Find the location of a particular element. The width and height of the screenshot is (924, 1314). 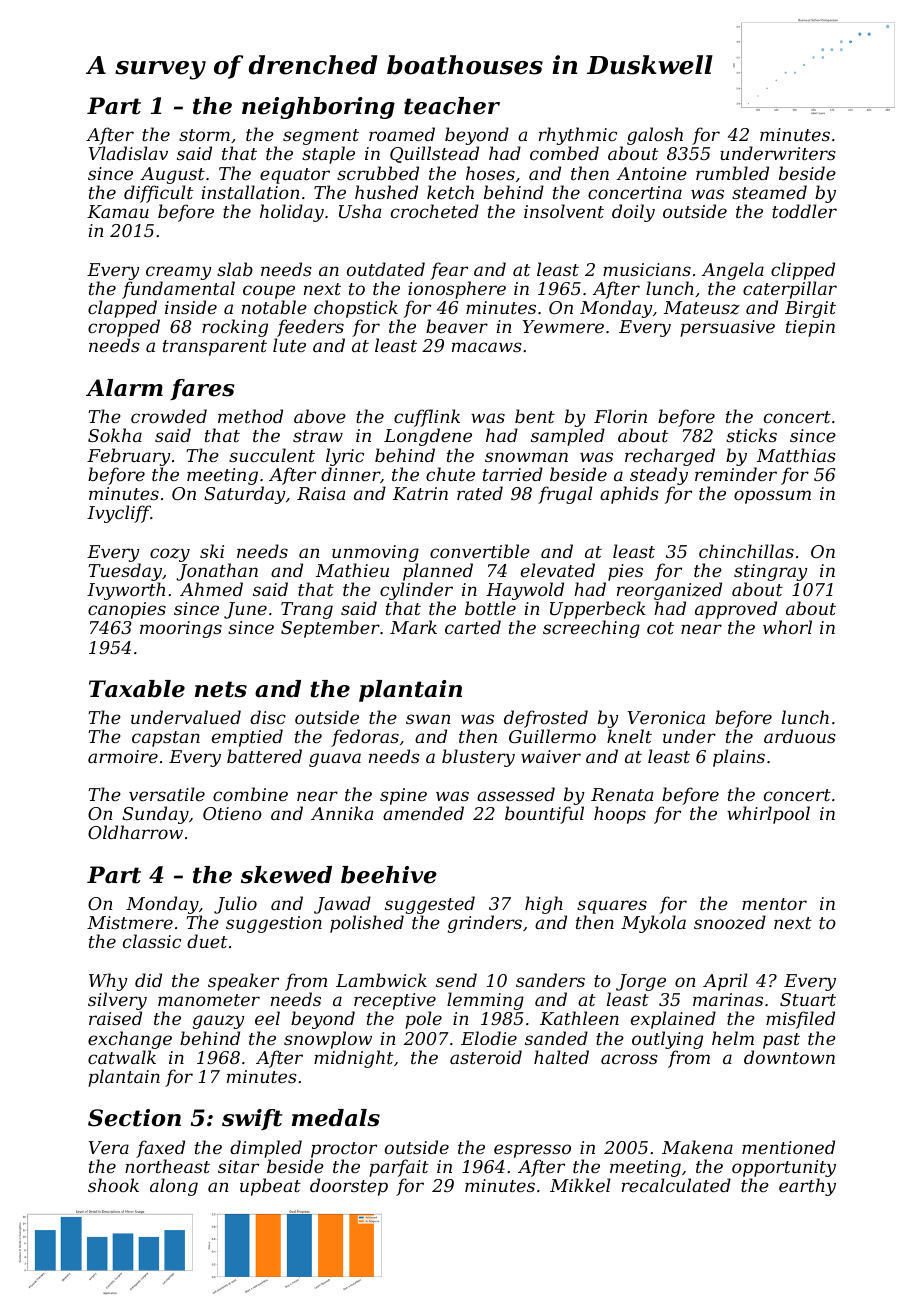

storm is located at coordinates (204, 135).
